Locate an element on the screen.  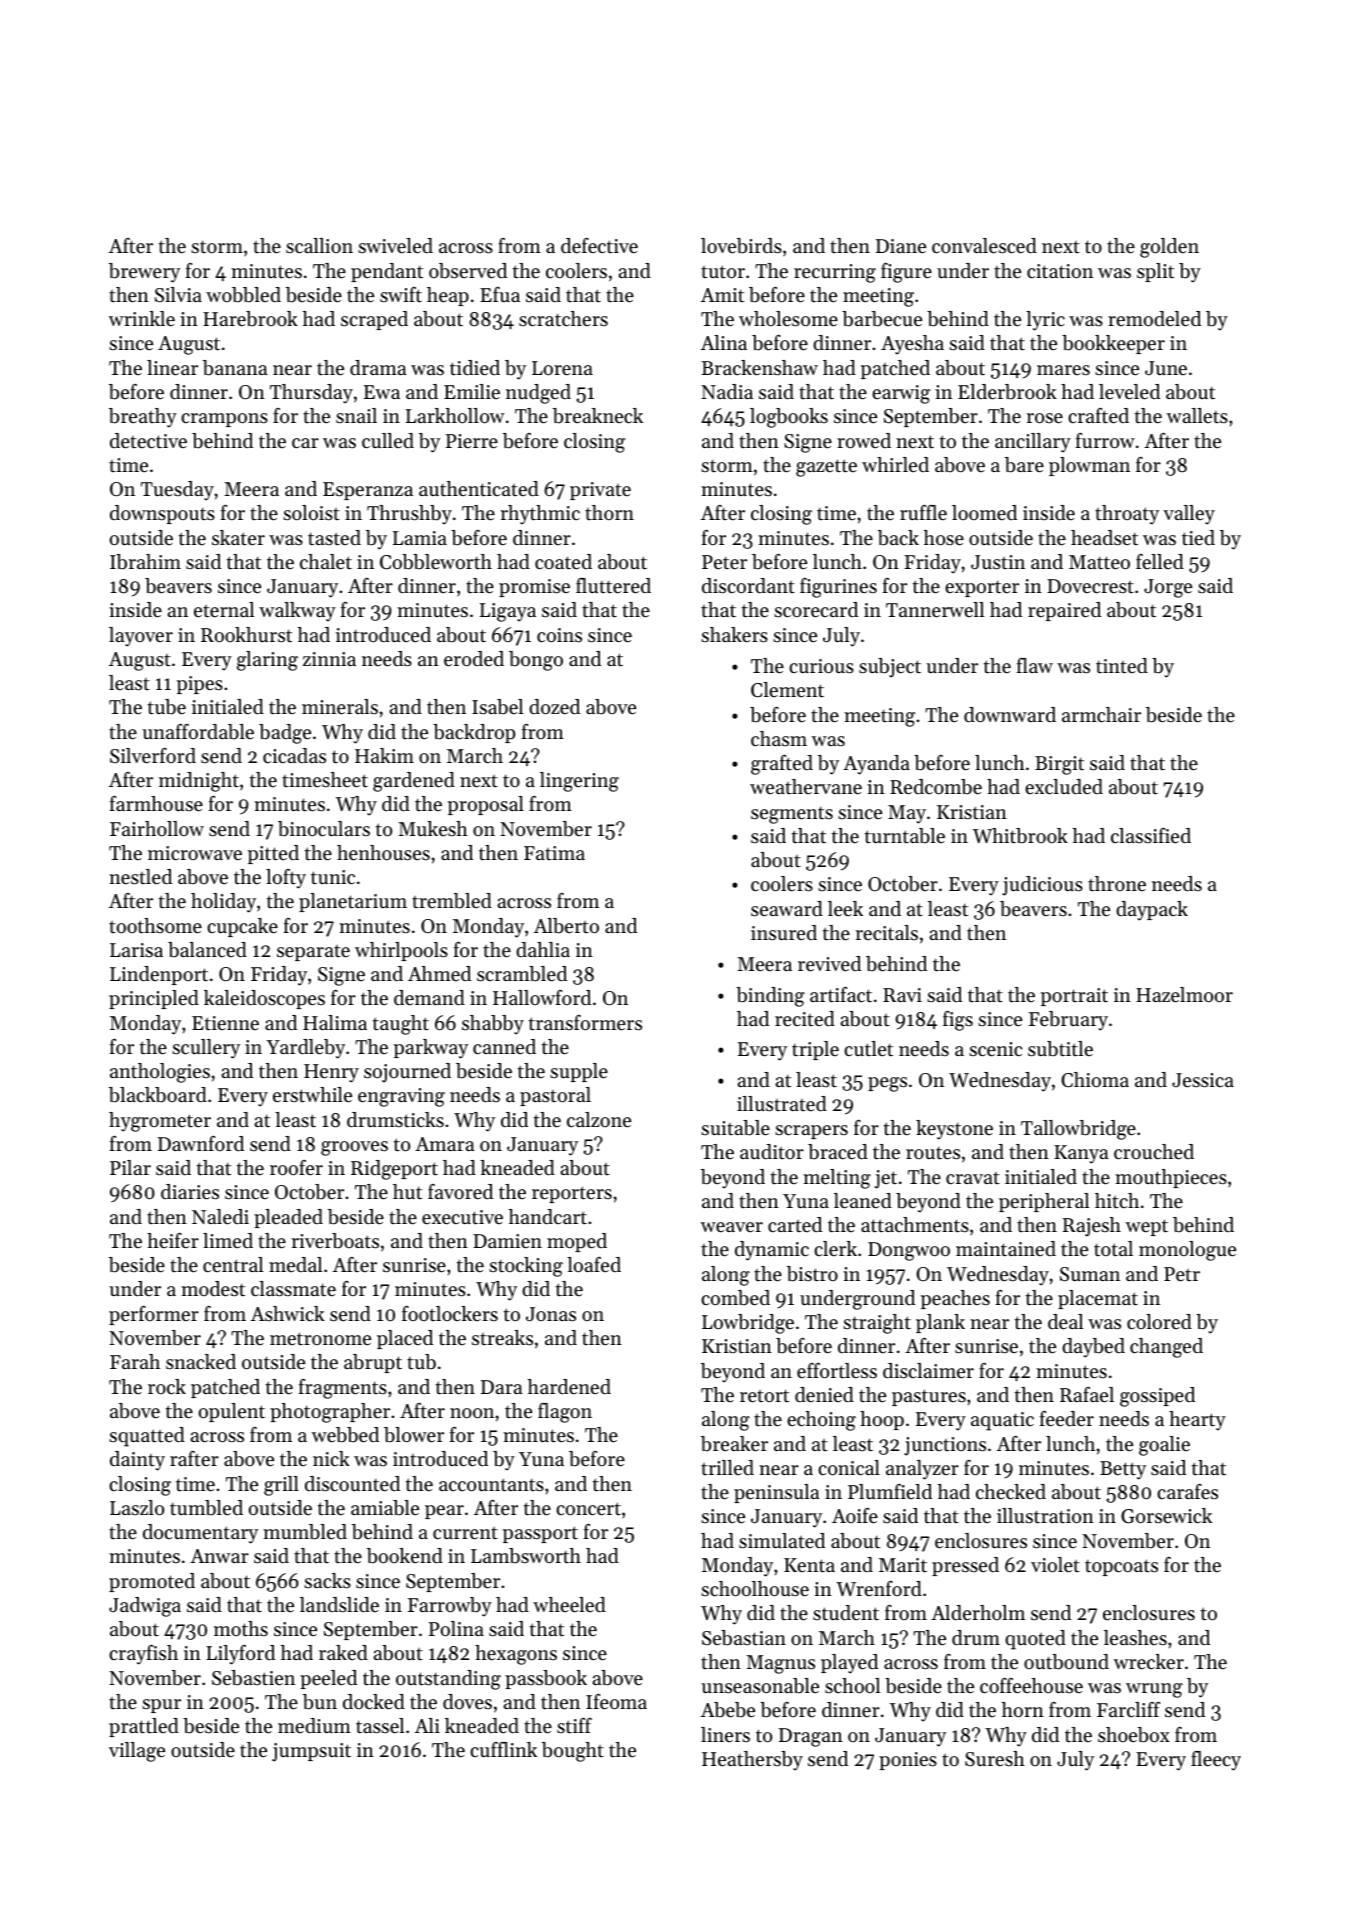
defective is located at coordinates (599, 246).
